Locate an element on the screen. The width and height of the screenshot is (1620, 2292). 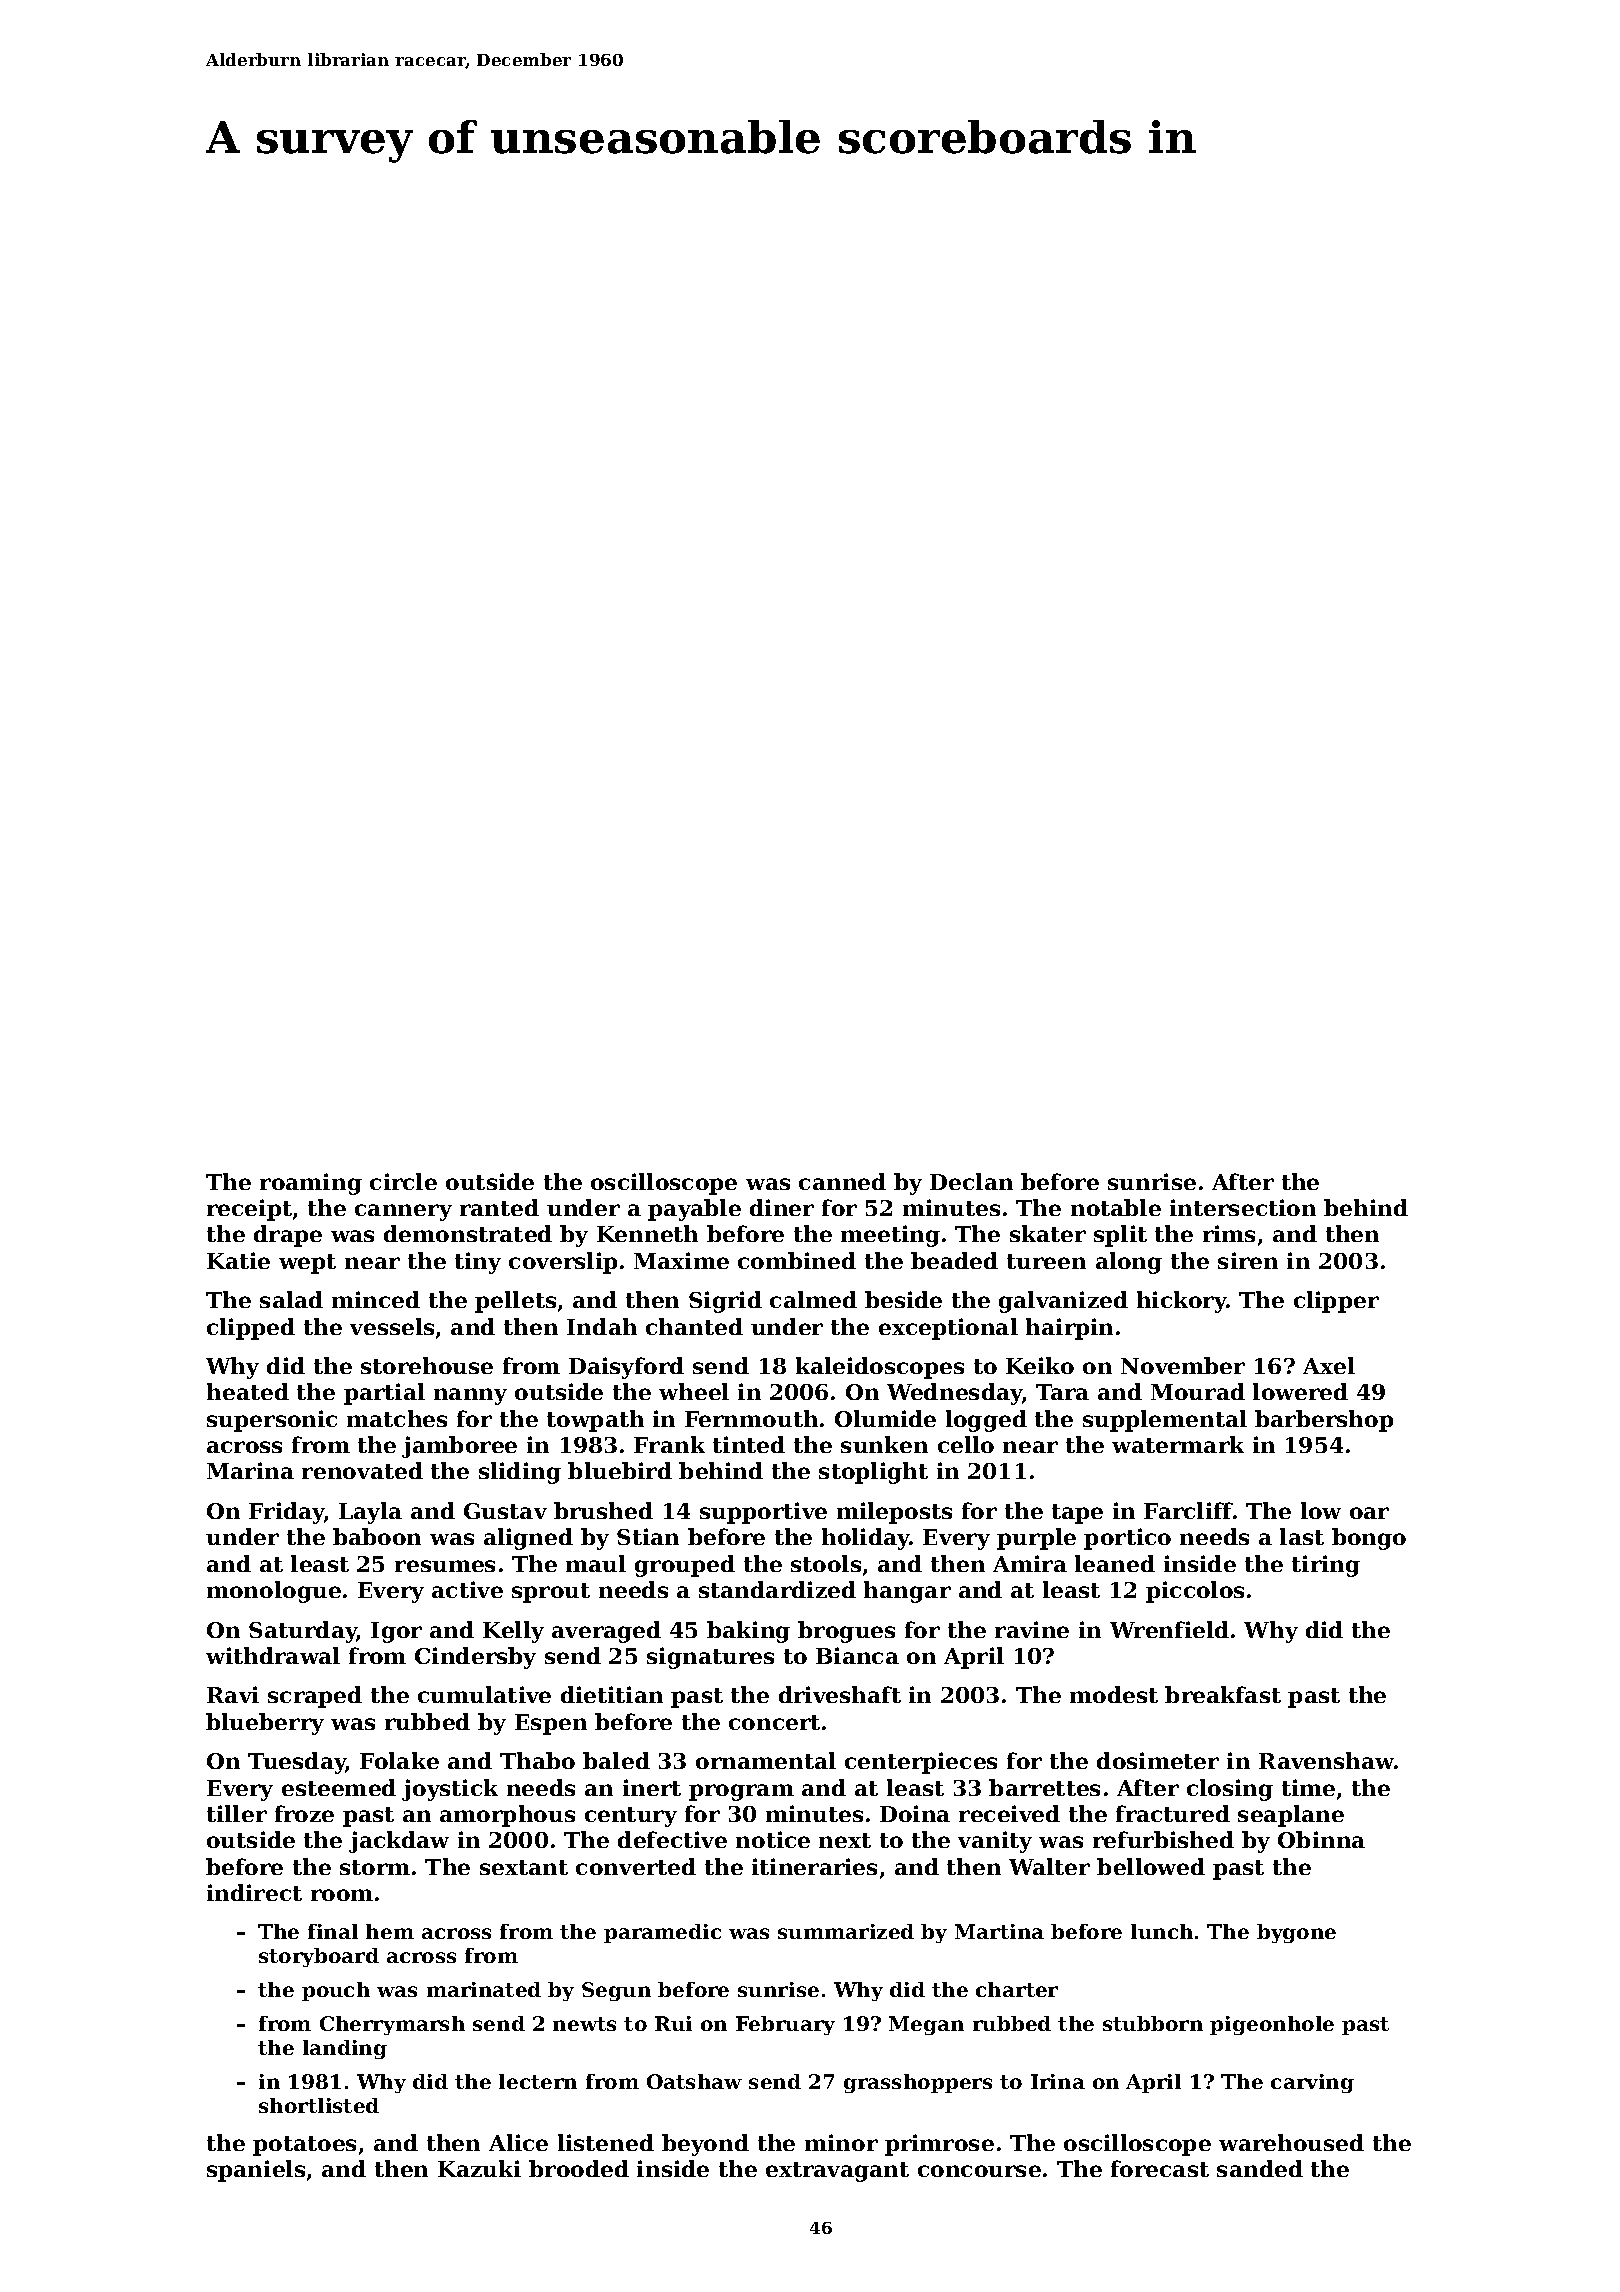
tureen is located at coordinates (1046, 1261).
